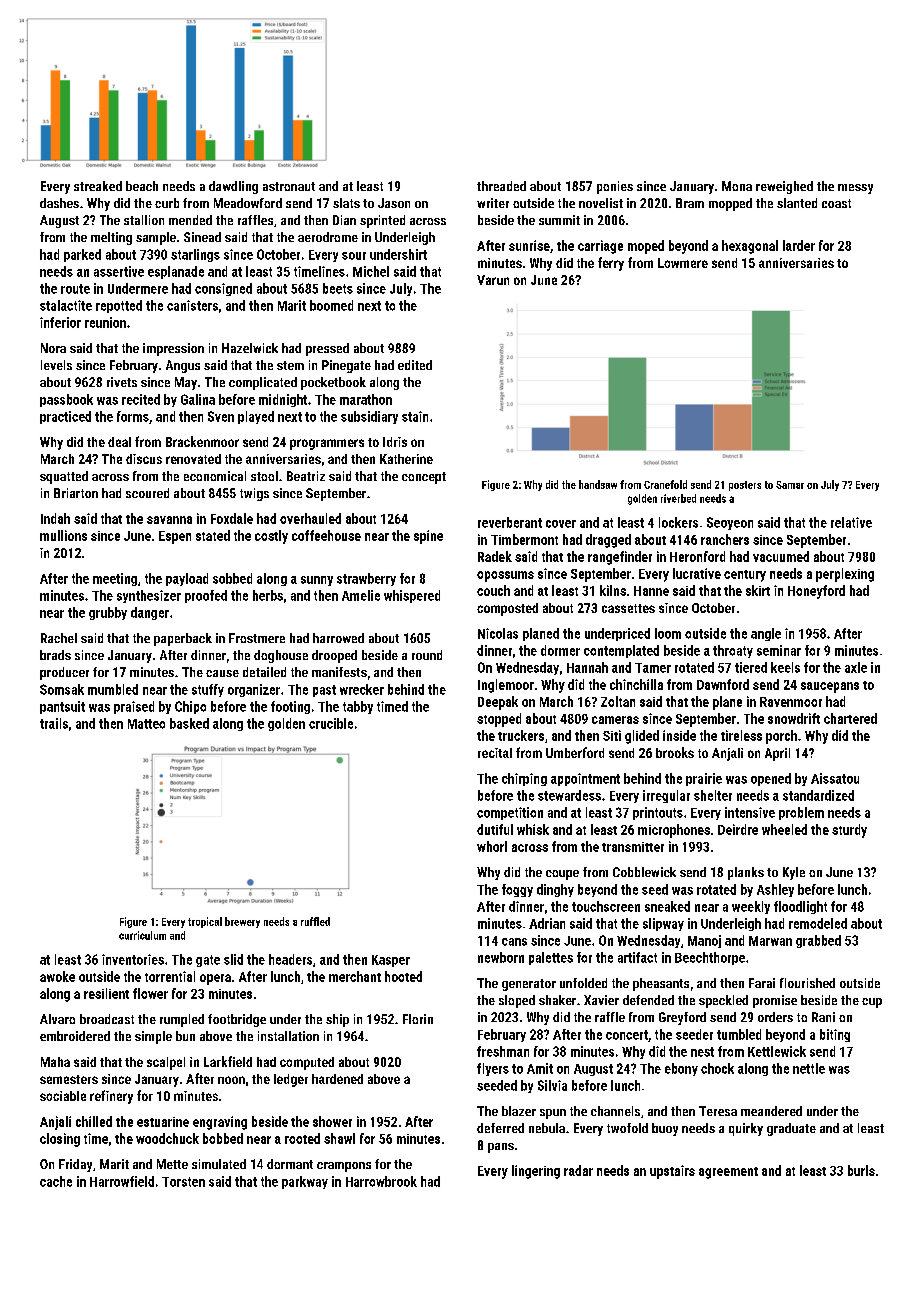 The width and height of the document is (924, 1308). Describe the element at coordinates (192, 305) in the document. I see `canisters` at that location.
